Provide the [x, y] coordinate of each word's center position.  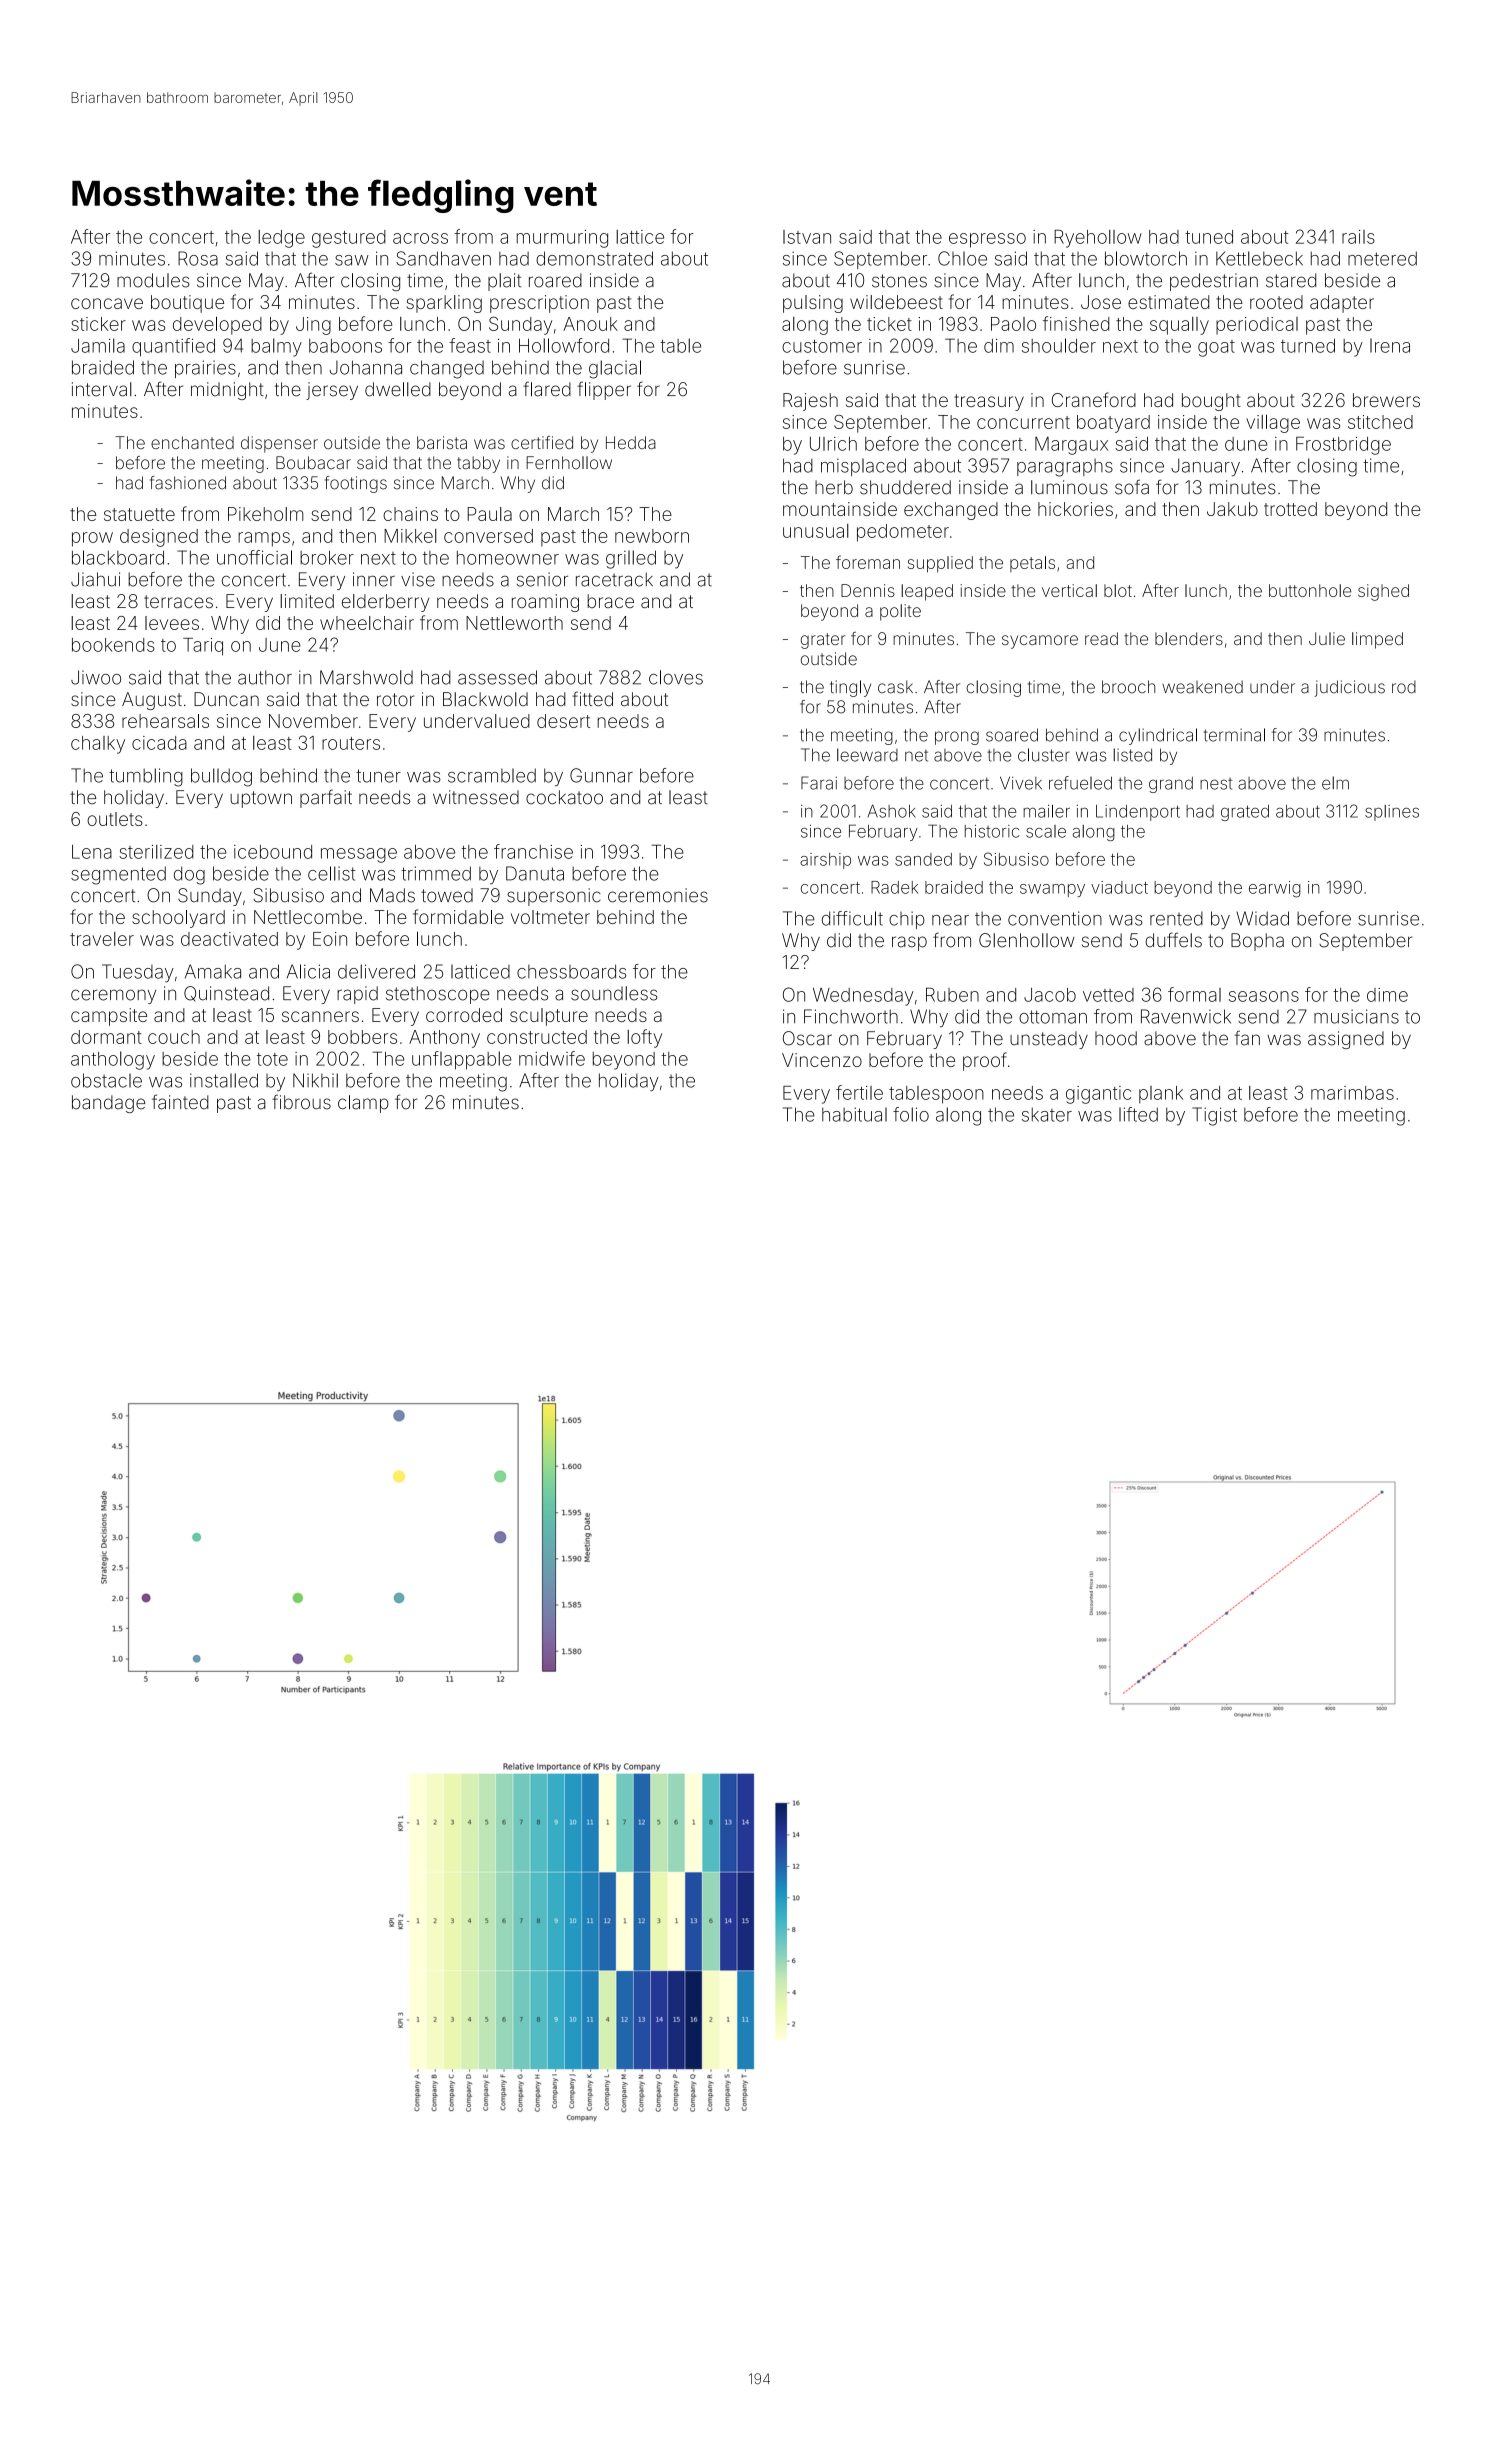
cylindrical [1158, 736]
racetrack [614, 579]
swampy [1052, 890]
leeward [867, 755]
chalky [98, 745]
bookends [113, 645]
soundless [614, 993]
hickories [1075, 509]
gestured [349, 239]
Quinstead [226, 993]
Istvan [807, 237]
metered [1382, 258]
